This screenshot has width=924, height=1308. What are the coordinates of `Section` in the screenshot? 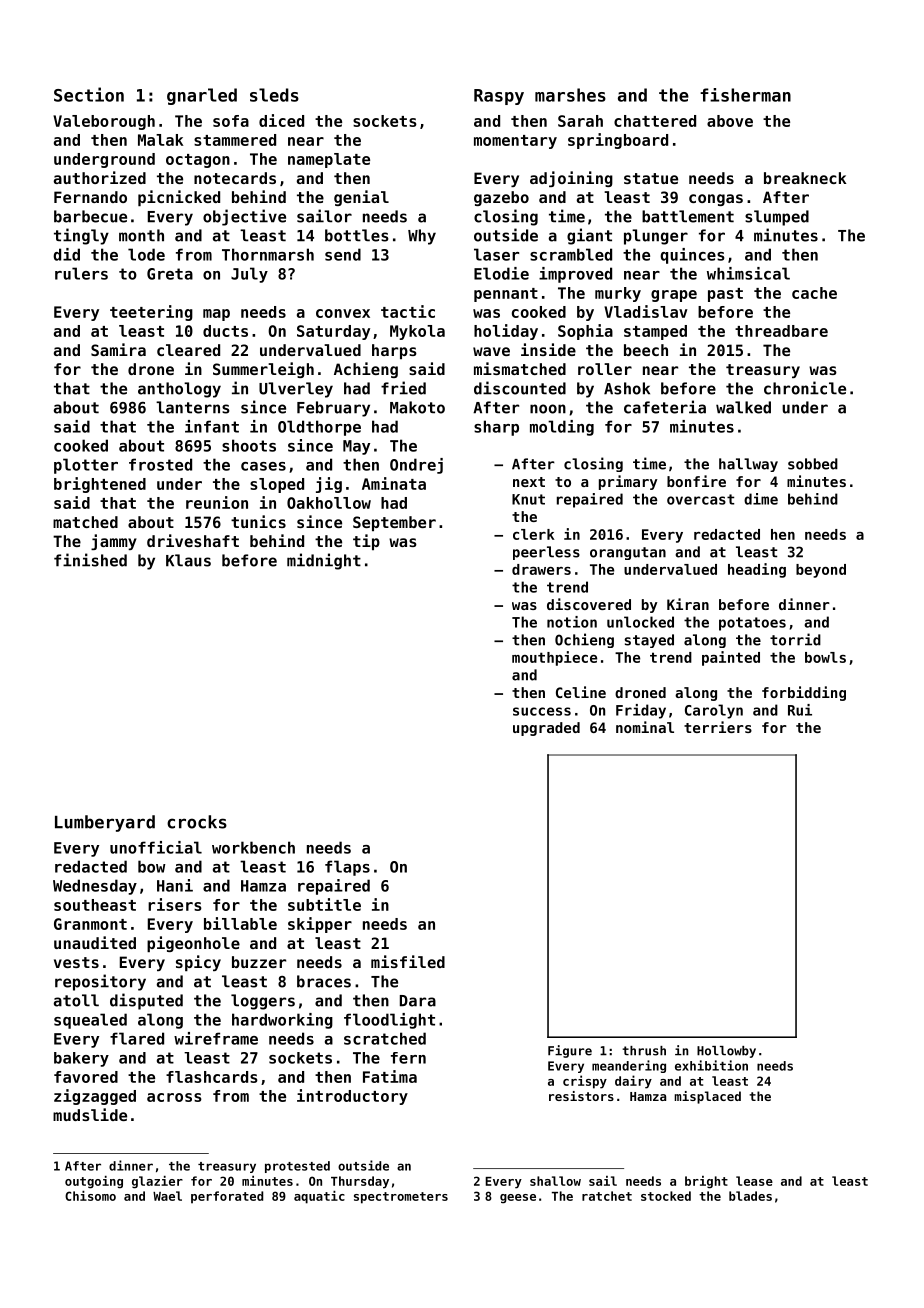 It's located at (89, 94).
